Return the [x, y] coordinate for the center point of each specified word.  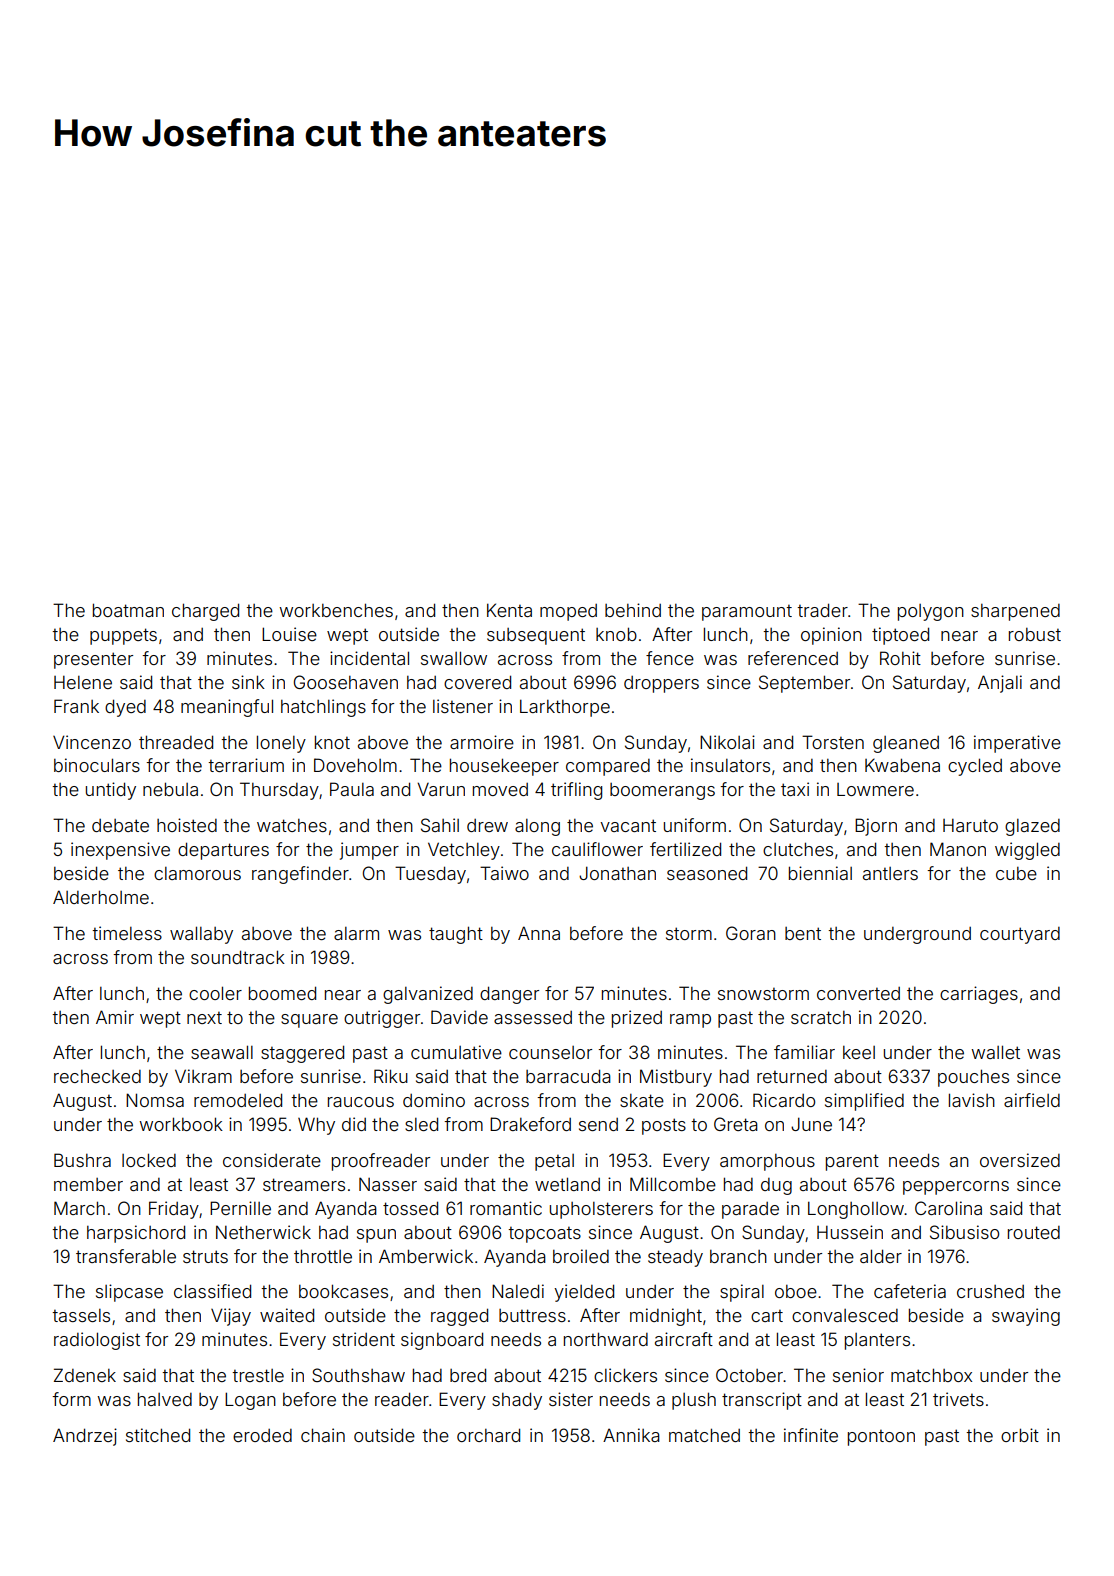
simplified [864, 1102]
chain [323, 1435]
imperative [1017, 744]
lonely [281, 744]
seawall [222, 1052]
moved [500, 789]
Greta [736, 1124]
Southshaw [358, 1375]
